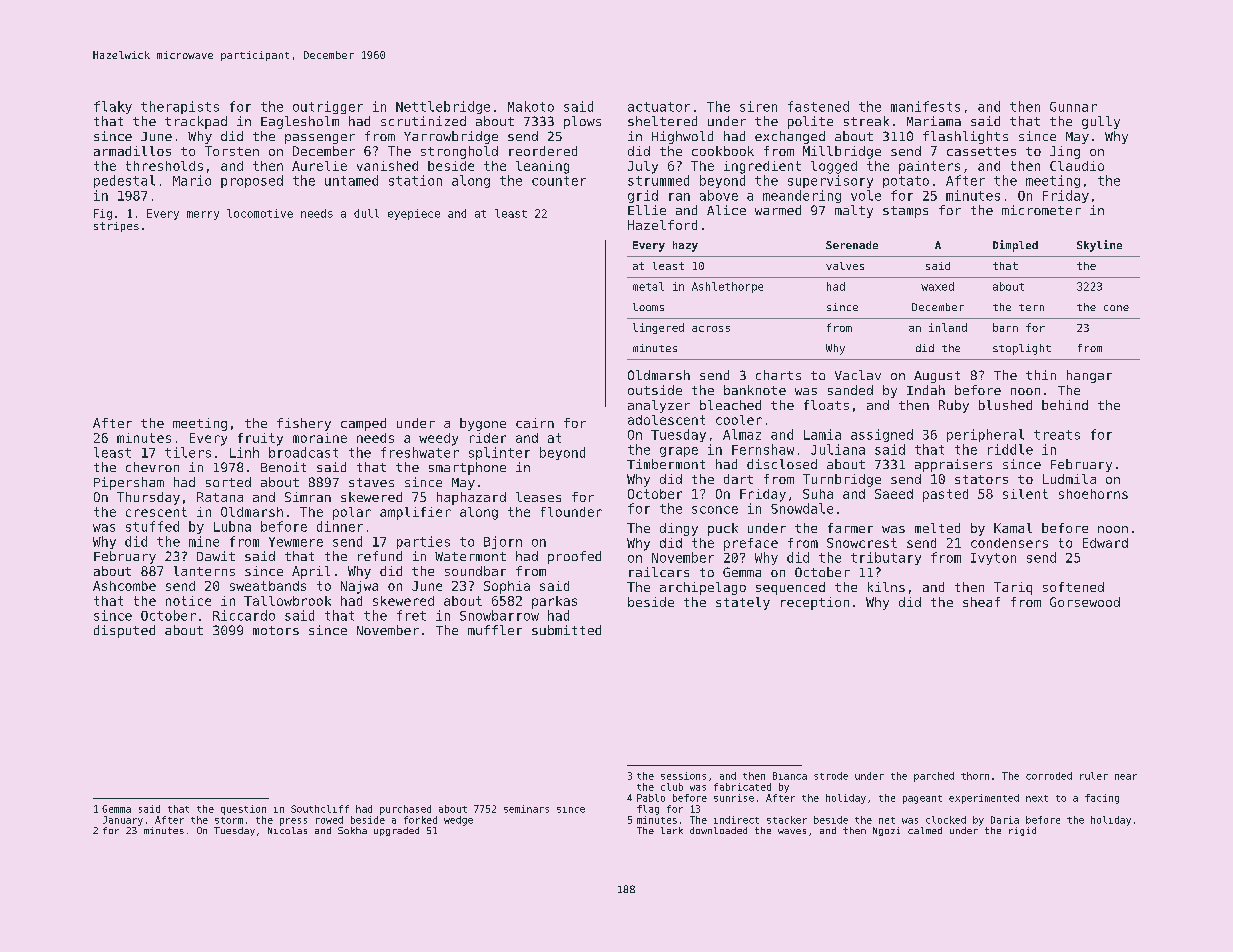 The height and width of the document is (952, 1233). Describe the element at coordinates (320, 809) in the document. I see `Southcliff` at that location.
